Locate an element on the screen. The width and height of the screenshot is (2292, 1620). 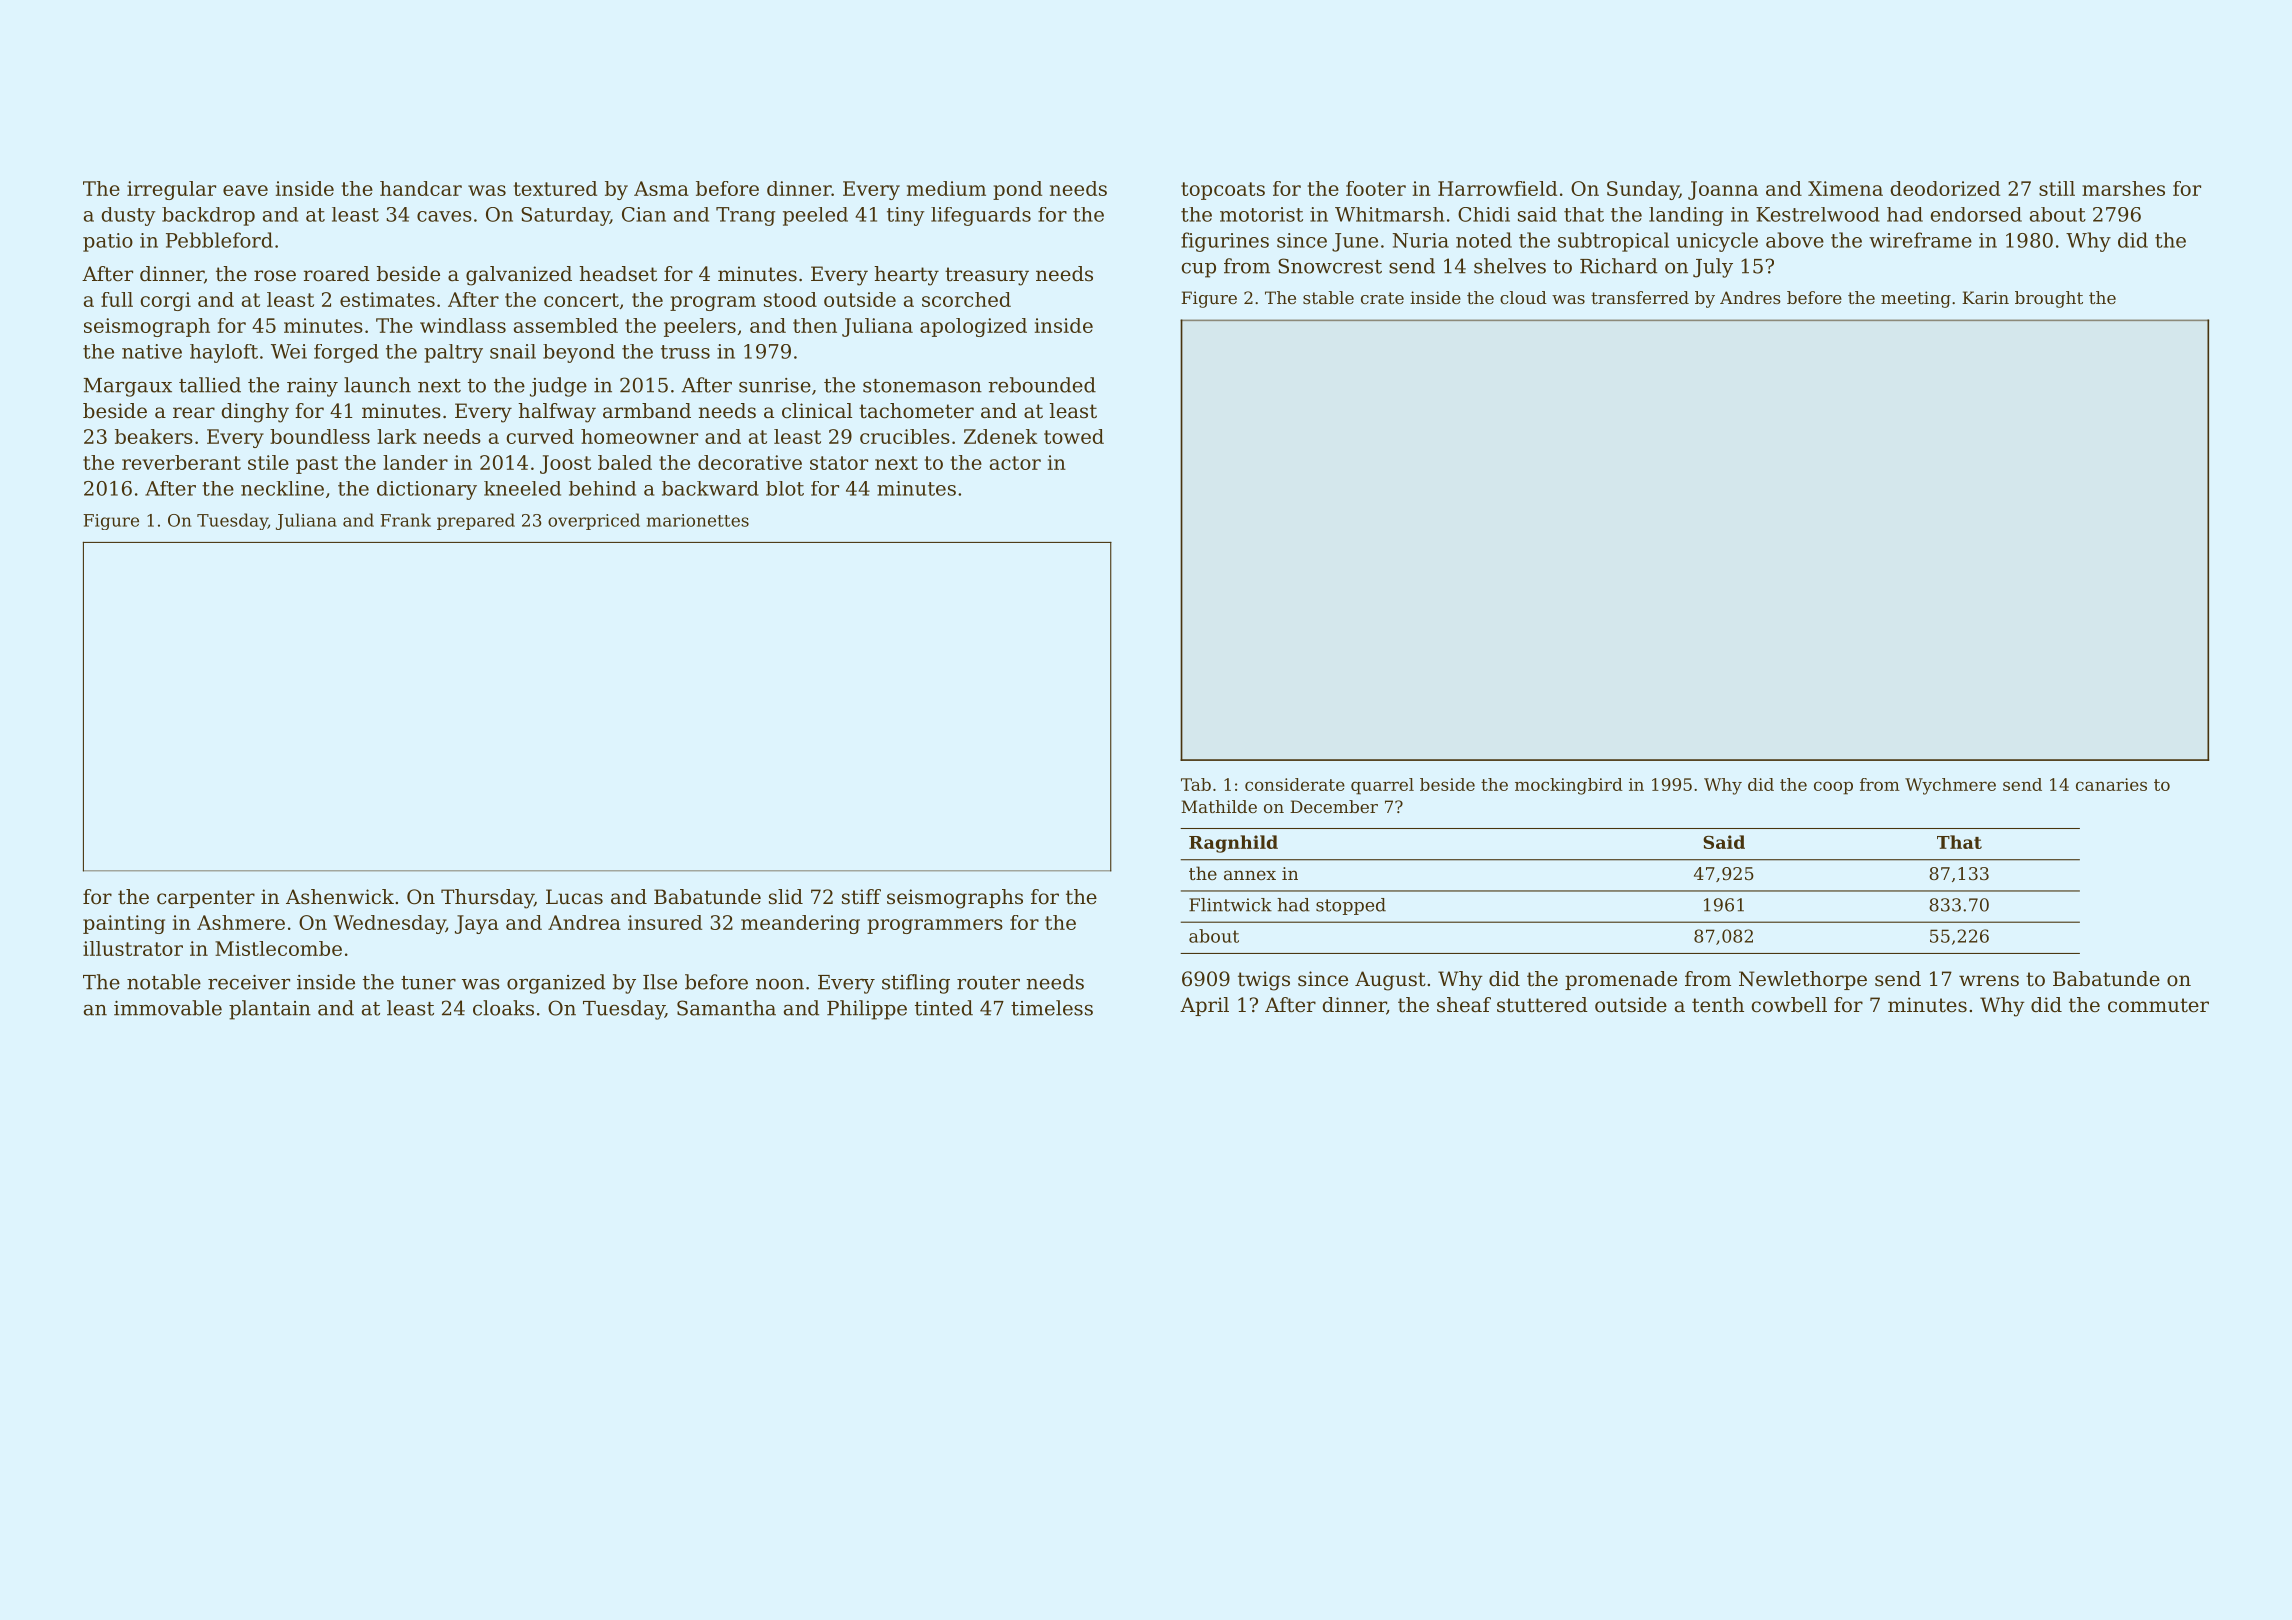
Frank is located at coordinates (405, 520).
